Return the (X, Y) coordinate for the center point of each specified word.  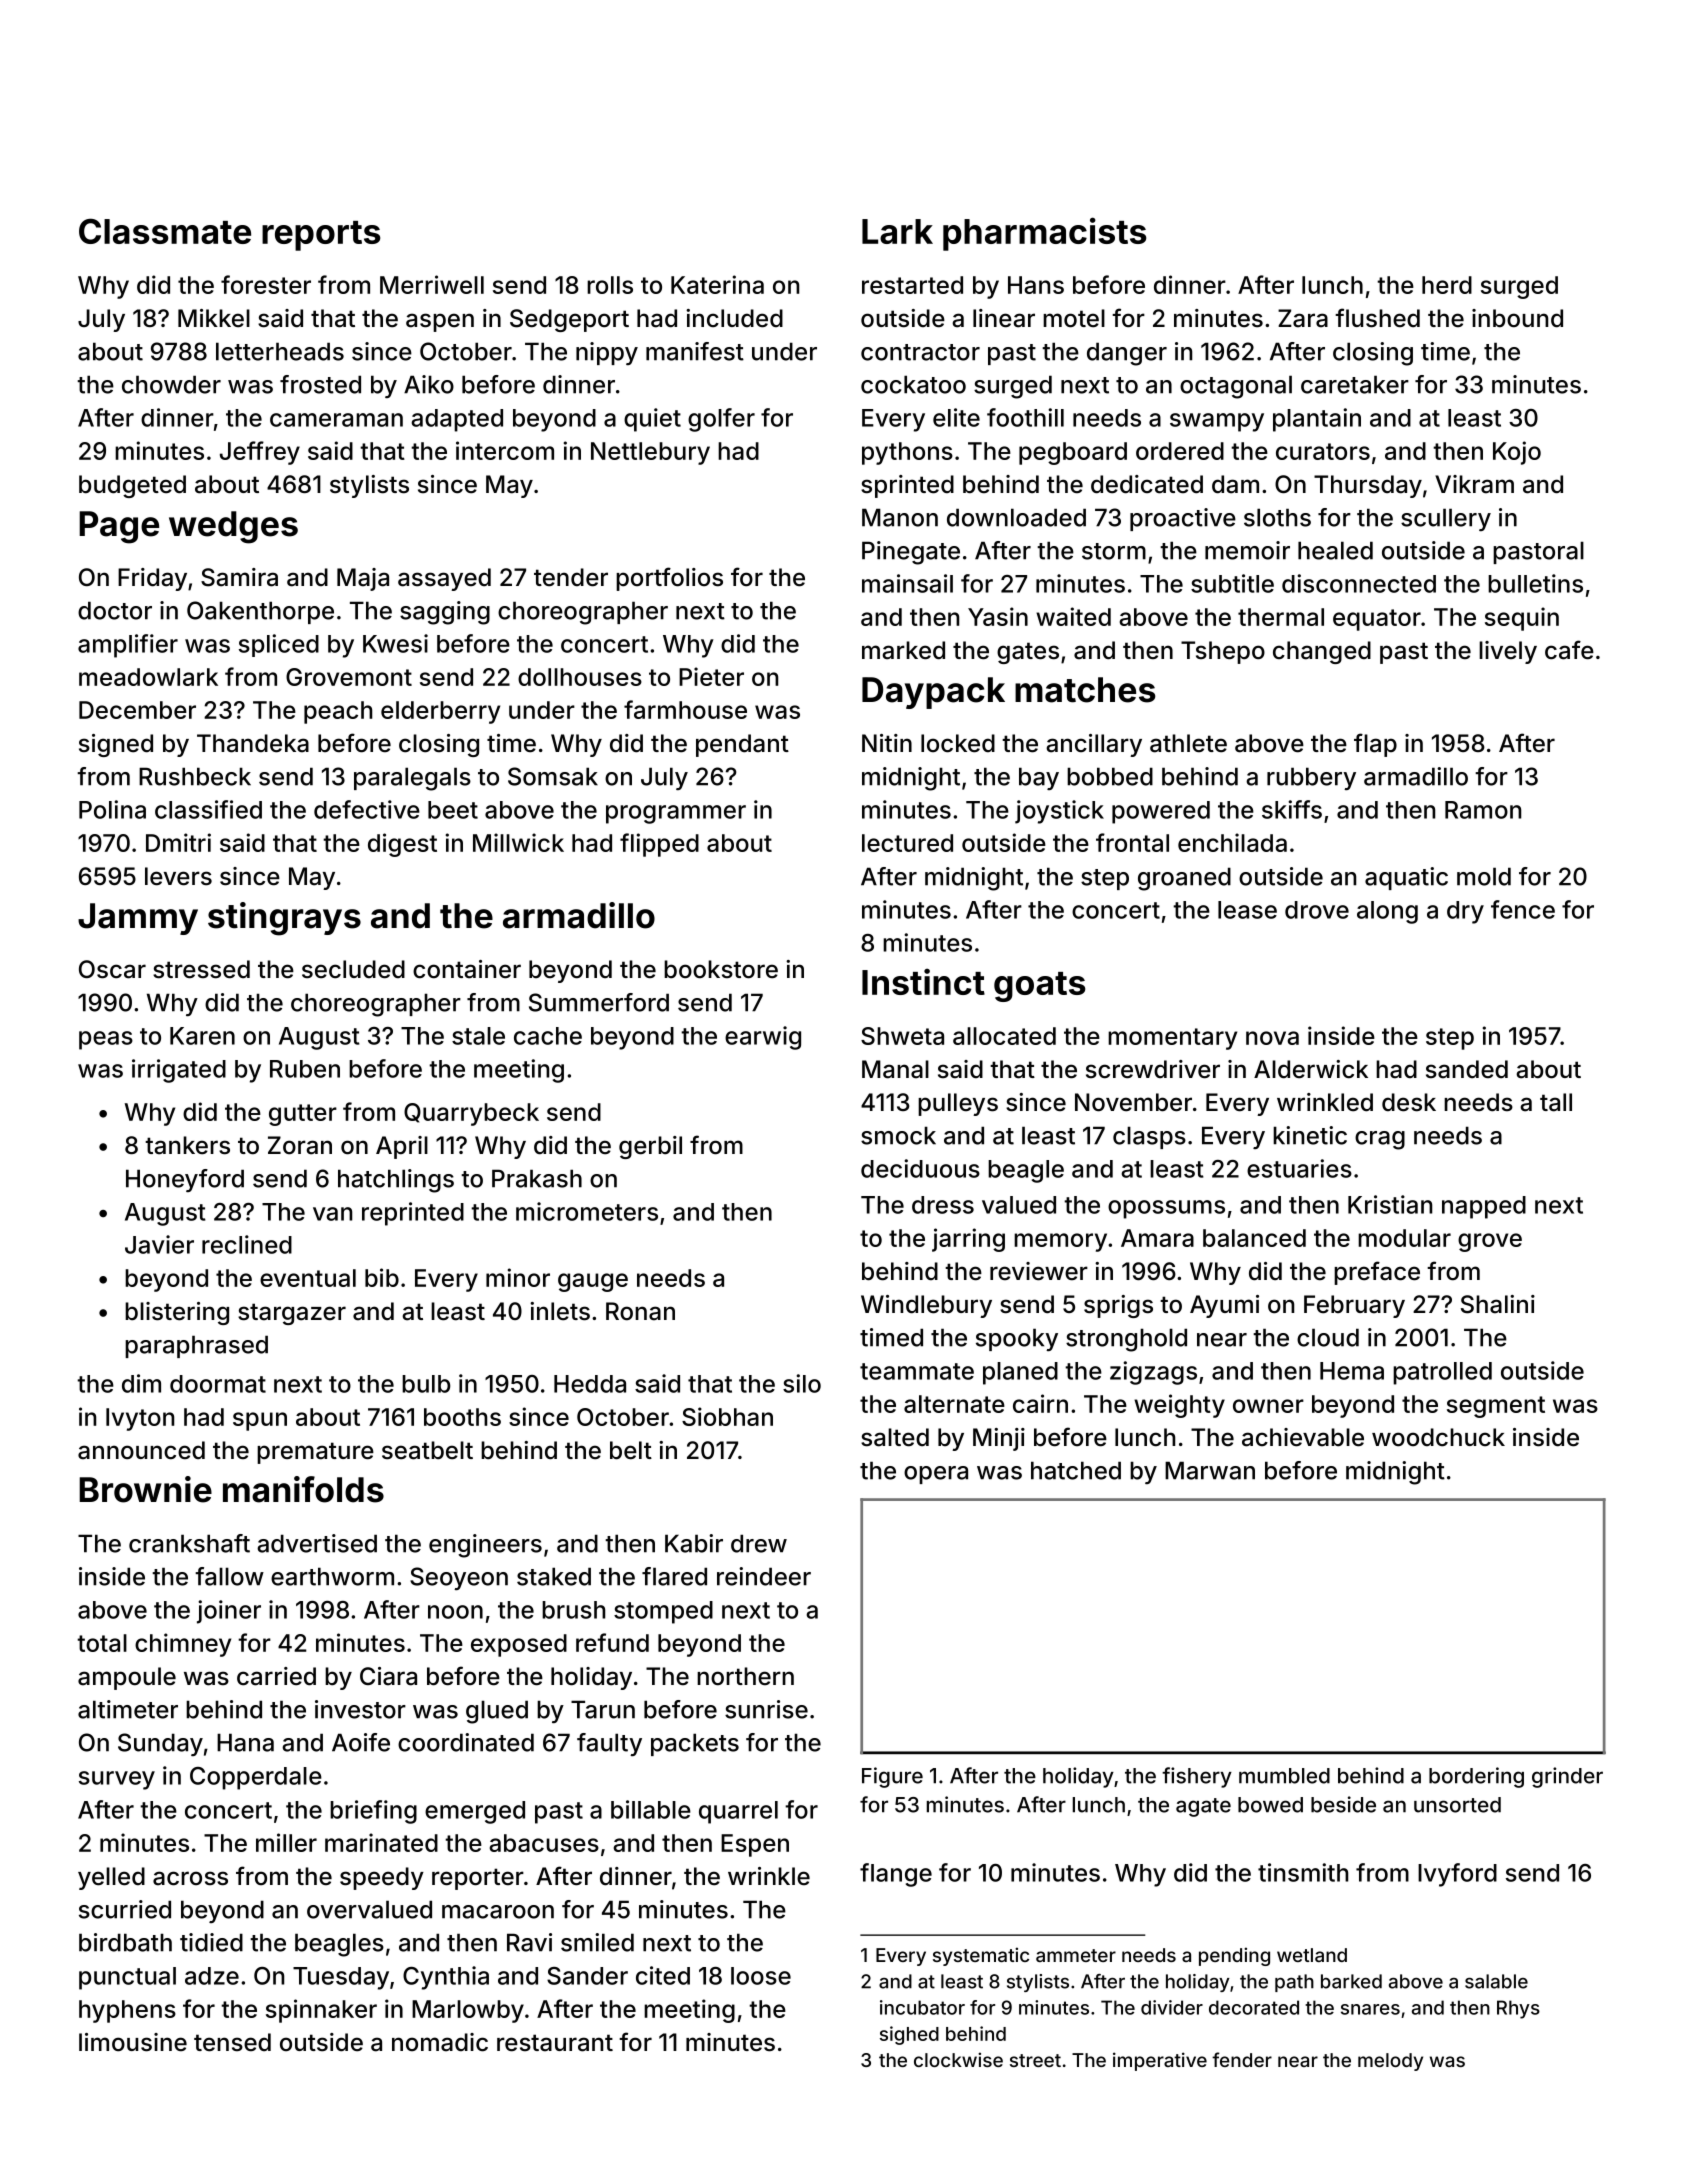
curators (1323, 451)
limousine (133, 2042)
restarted (912, 285)
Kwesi (395, 643)
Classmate (165, 231)
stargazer (292, 1314)
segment (1496, 1407)
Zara (1303, 318)
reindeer (764, 1576)
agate (1203, 1807)
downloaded (1016, 517)
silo (802, 1383)
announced (141, 1450)
